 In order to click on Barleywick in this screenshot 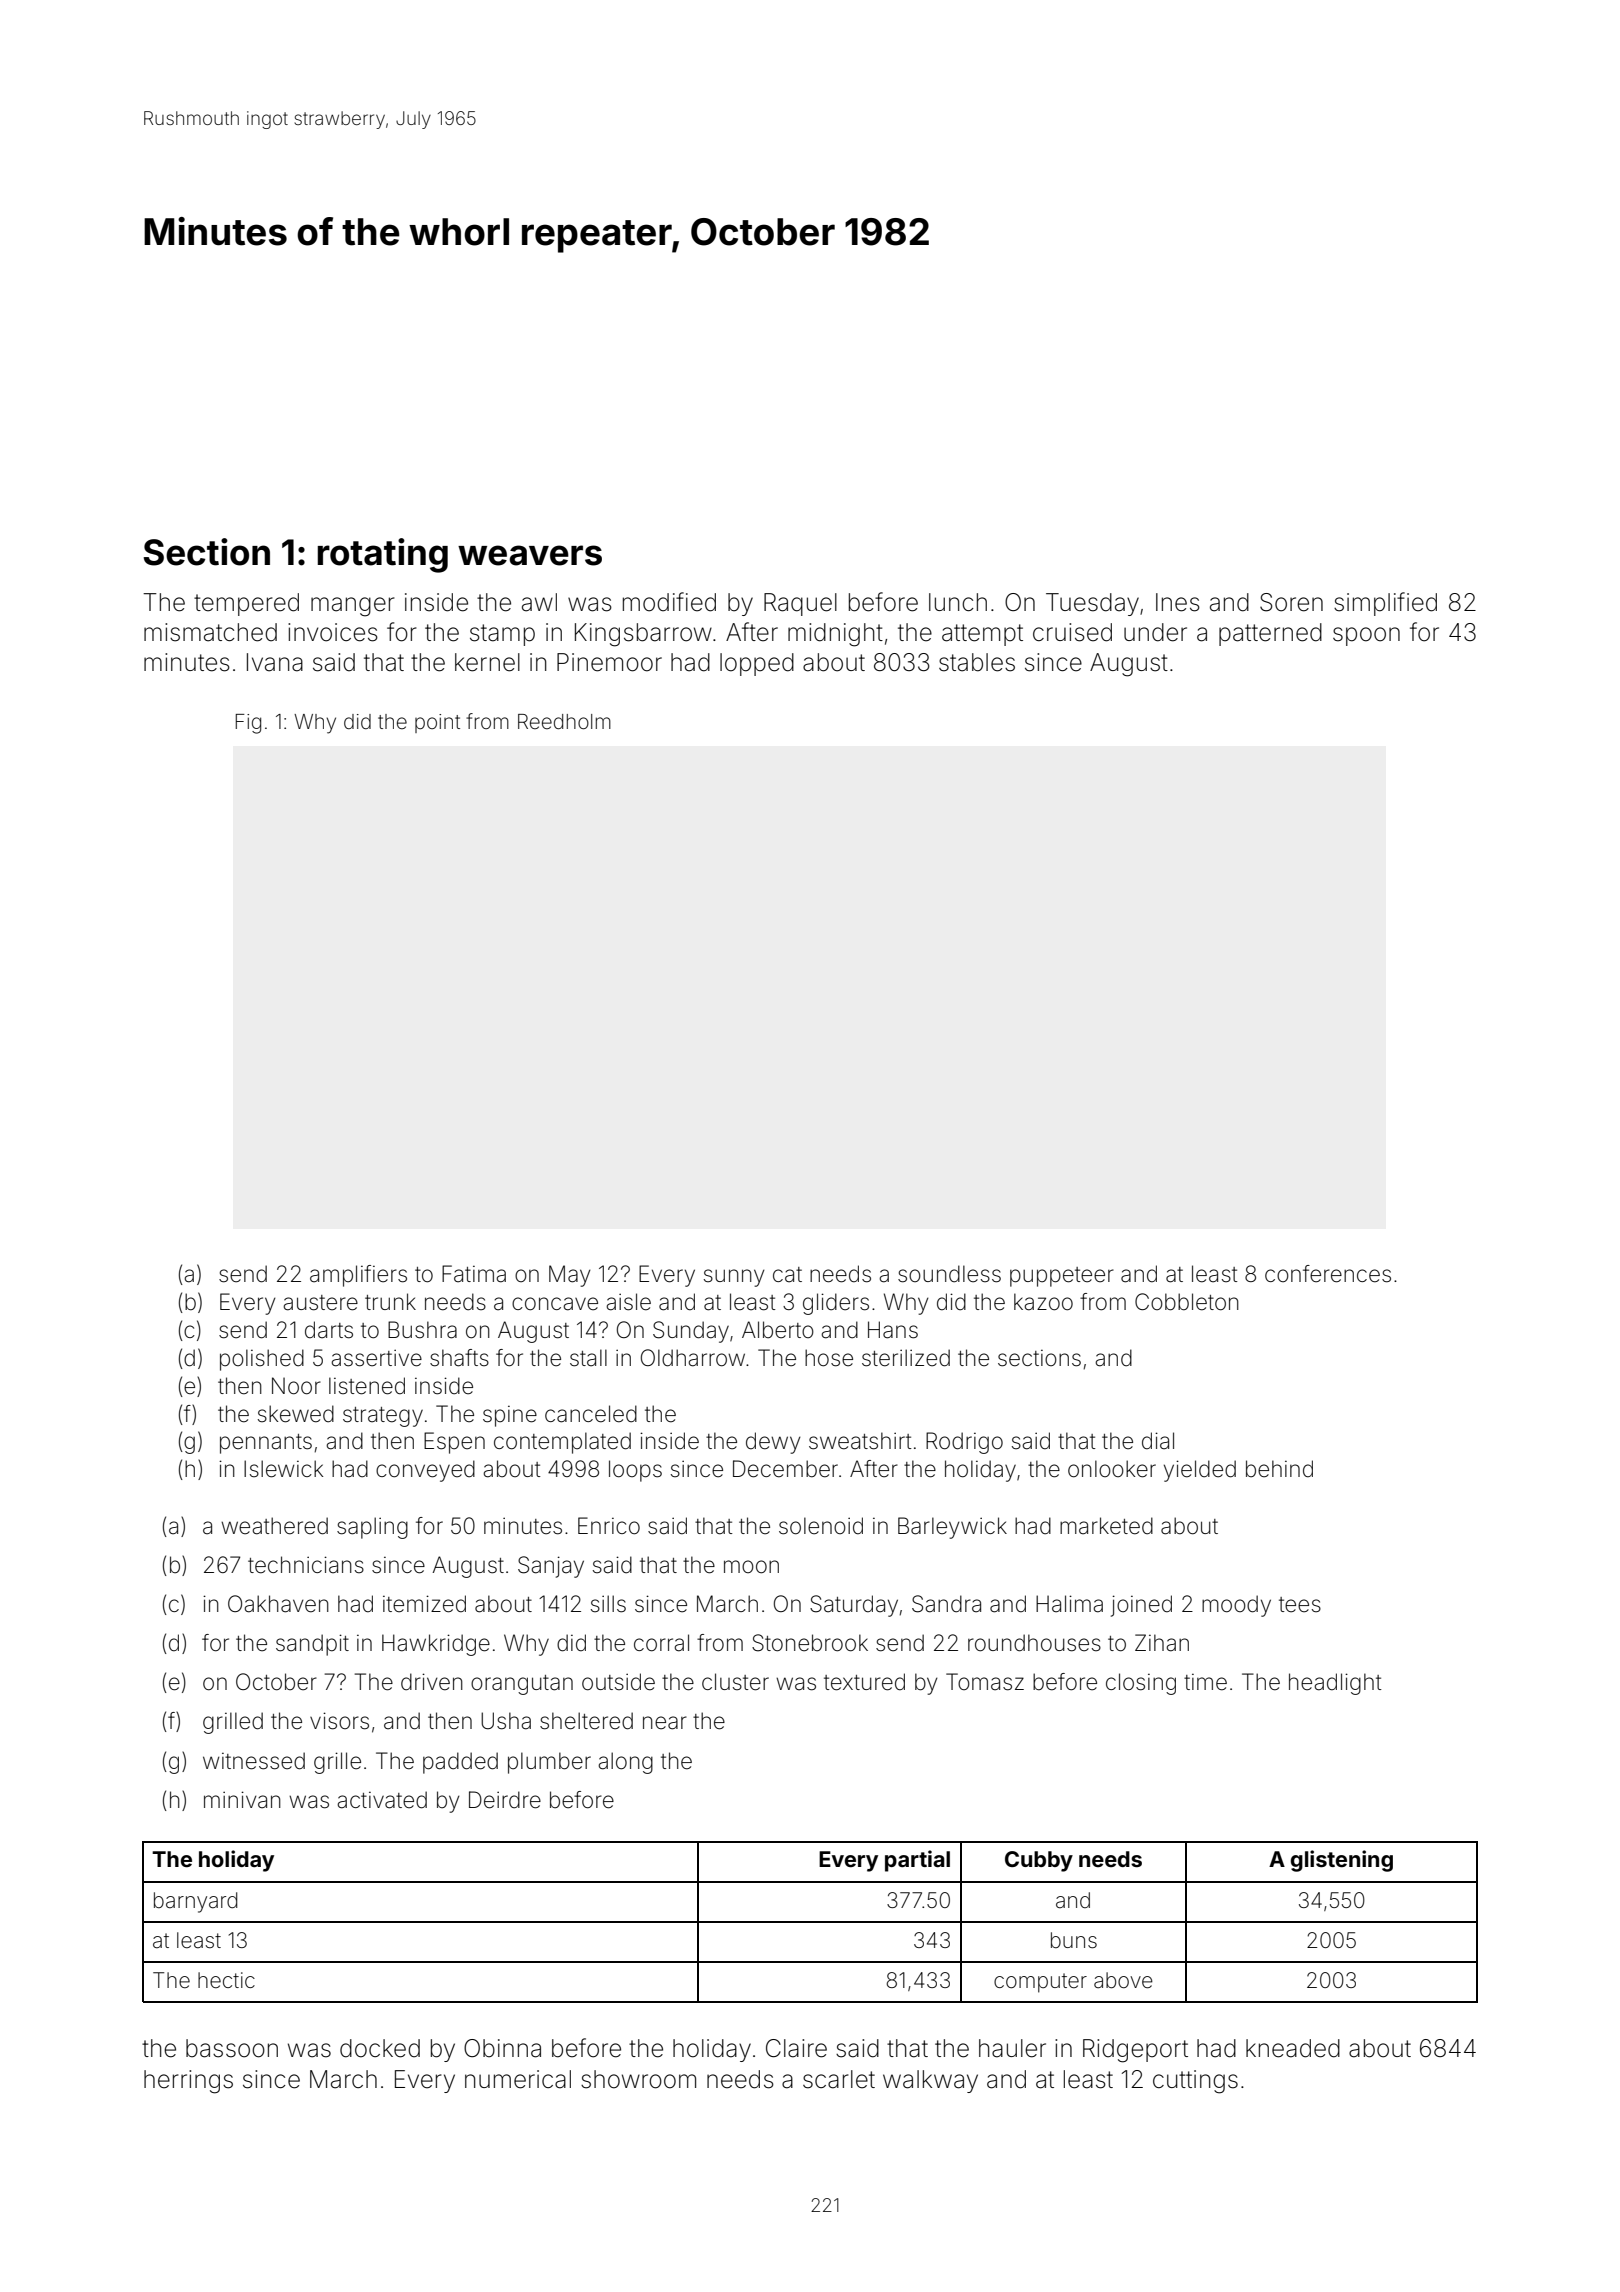, I will do `click(952, 1528)`.
